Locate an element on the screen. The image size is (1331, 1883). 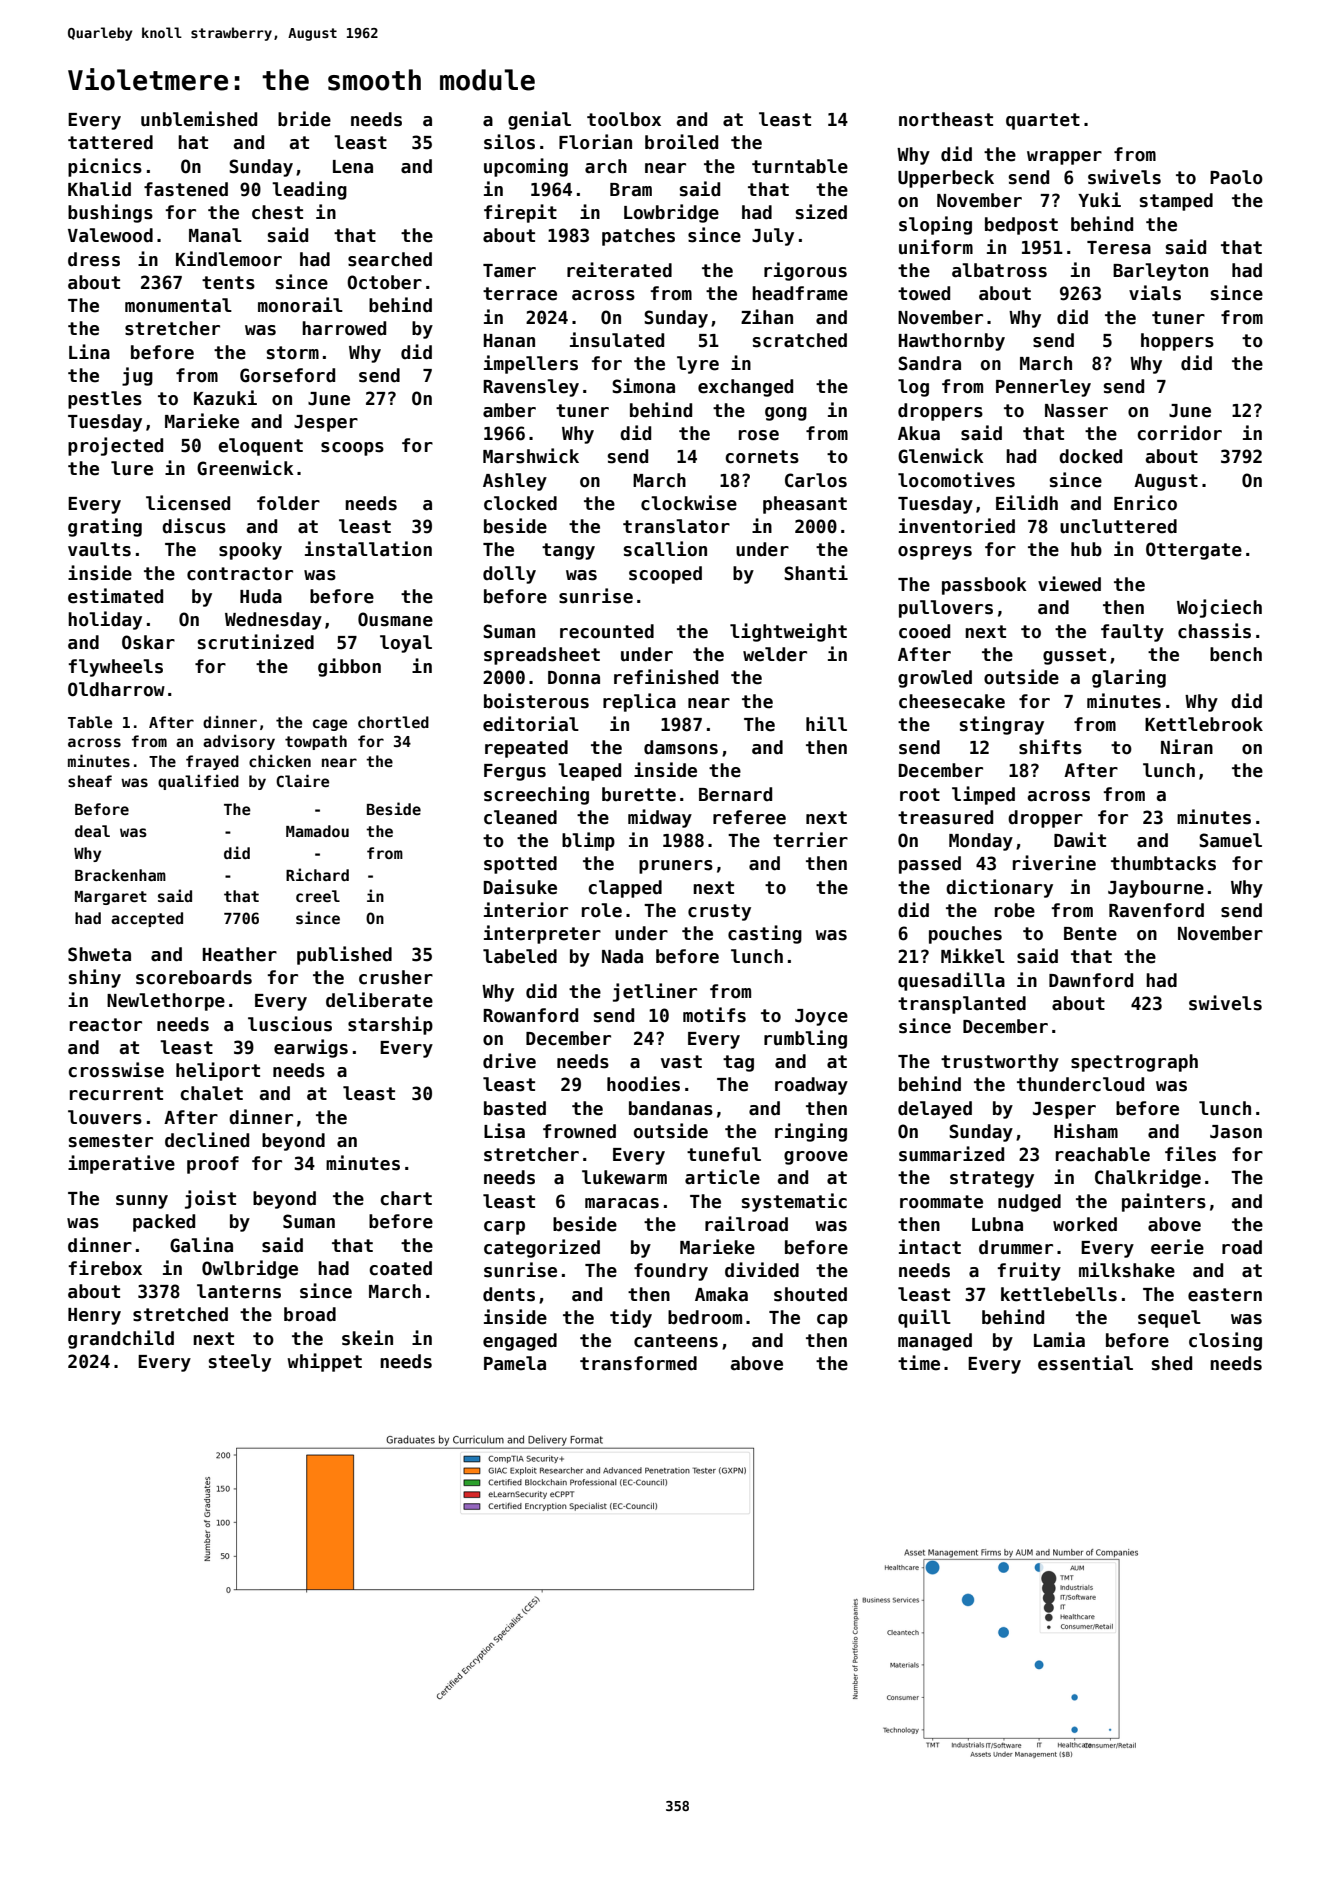
projected is located at coordinates (115, 446).
